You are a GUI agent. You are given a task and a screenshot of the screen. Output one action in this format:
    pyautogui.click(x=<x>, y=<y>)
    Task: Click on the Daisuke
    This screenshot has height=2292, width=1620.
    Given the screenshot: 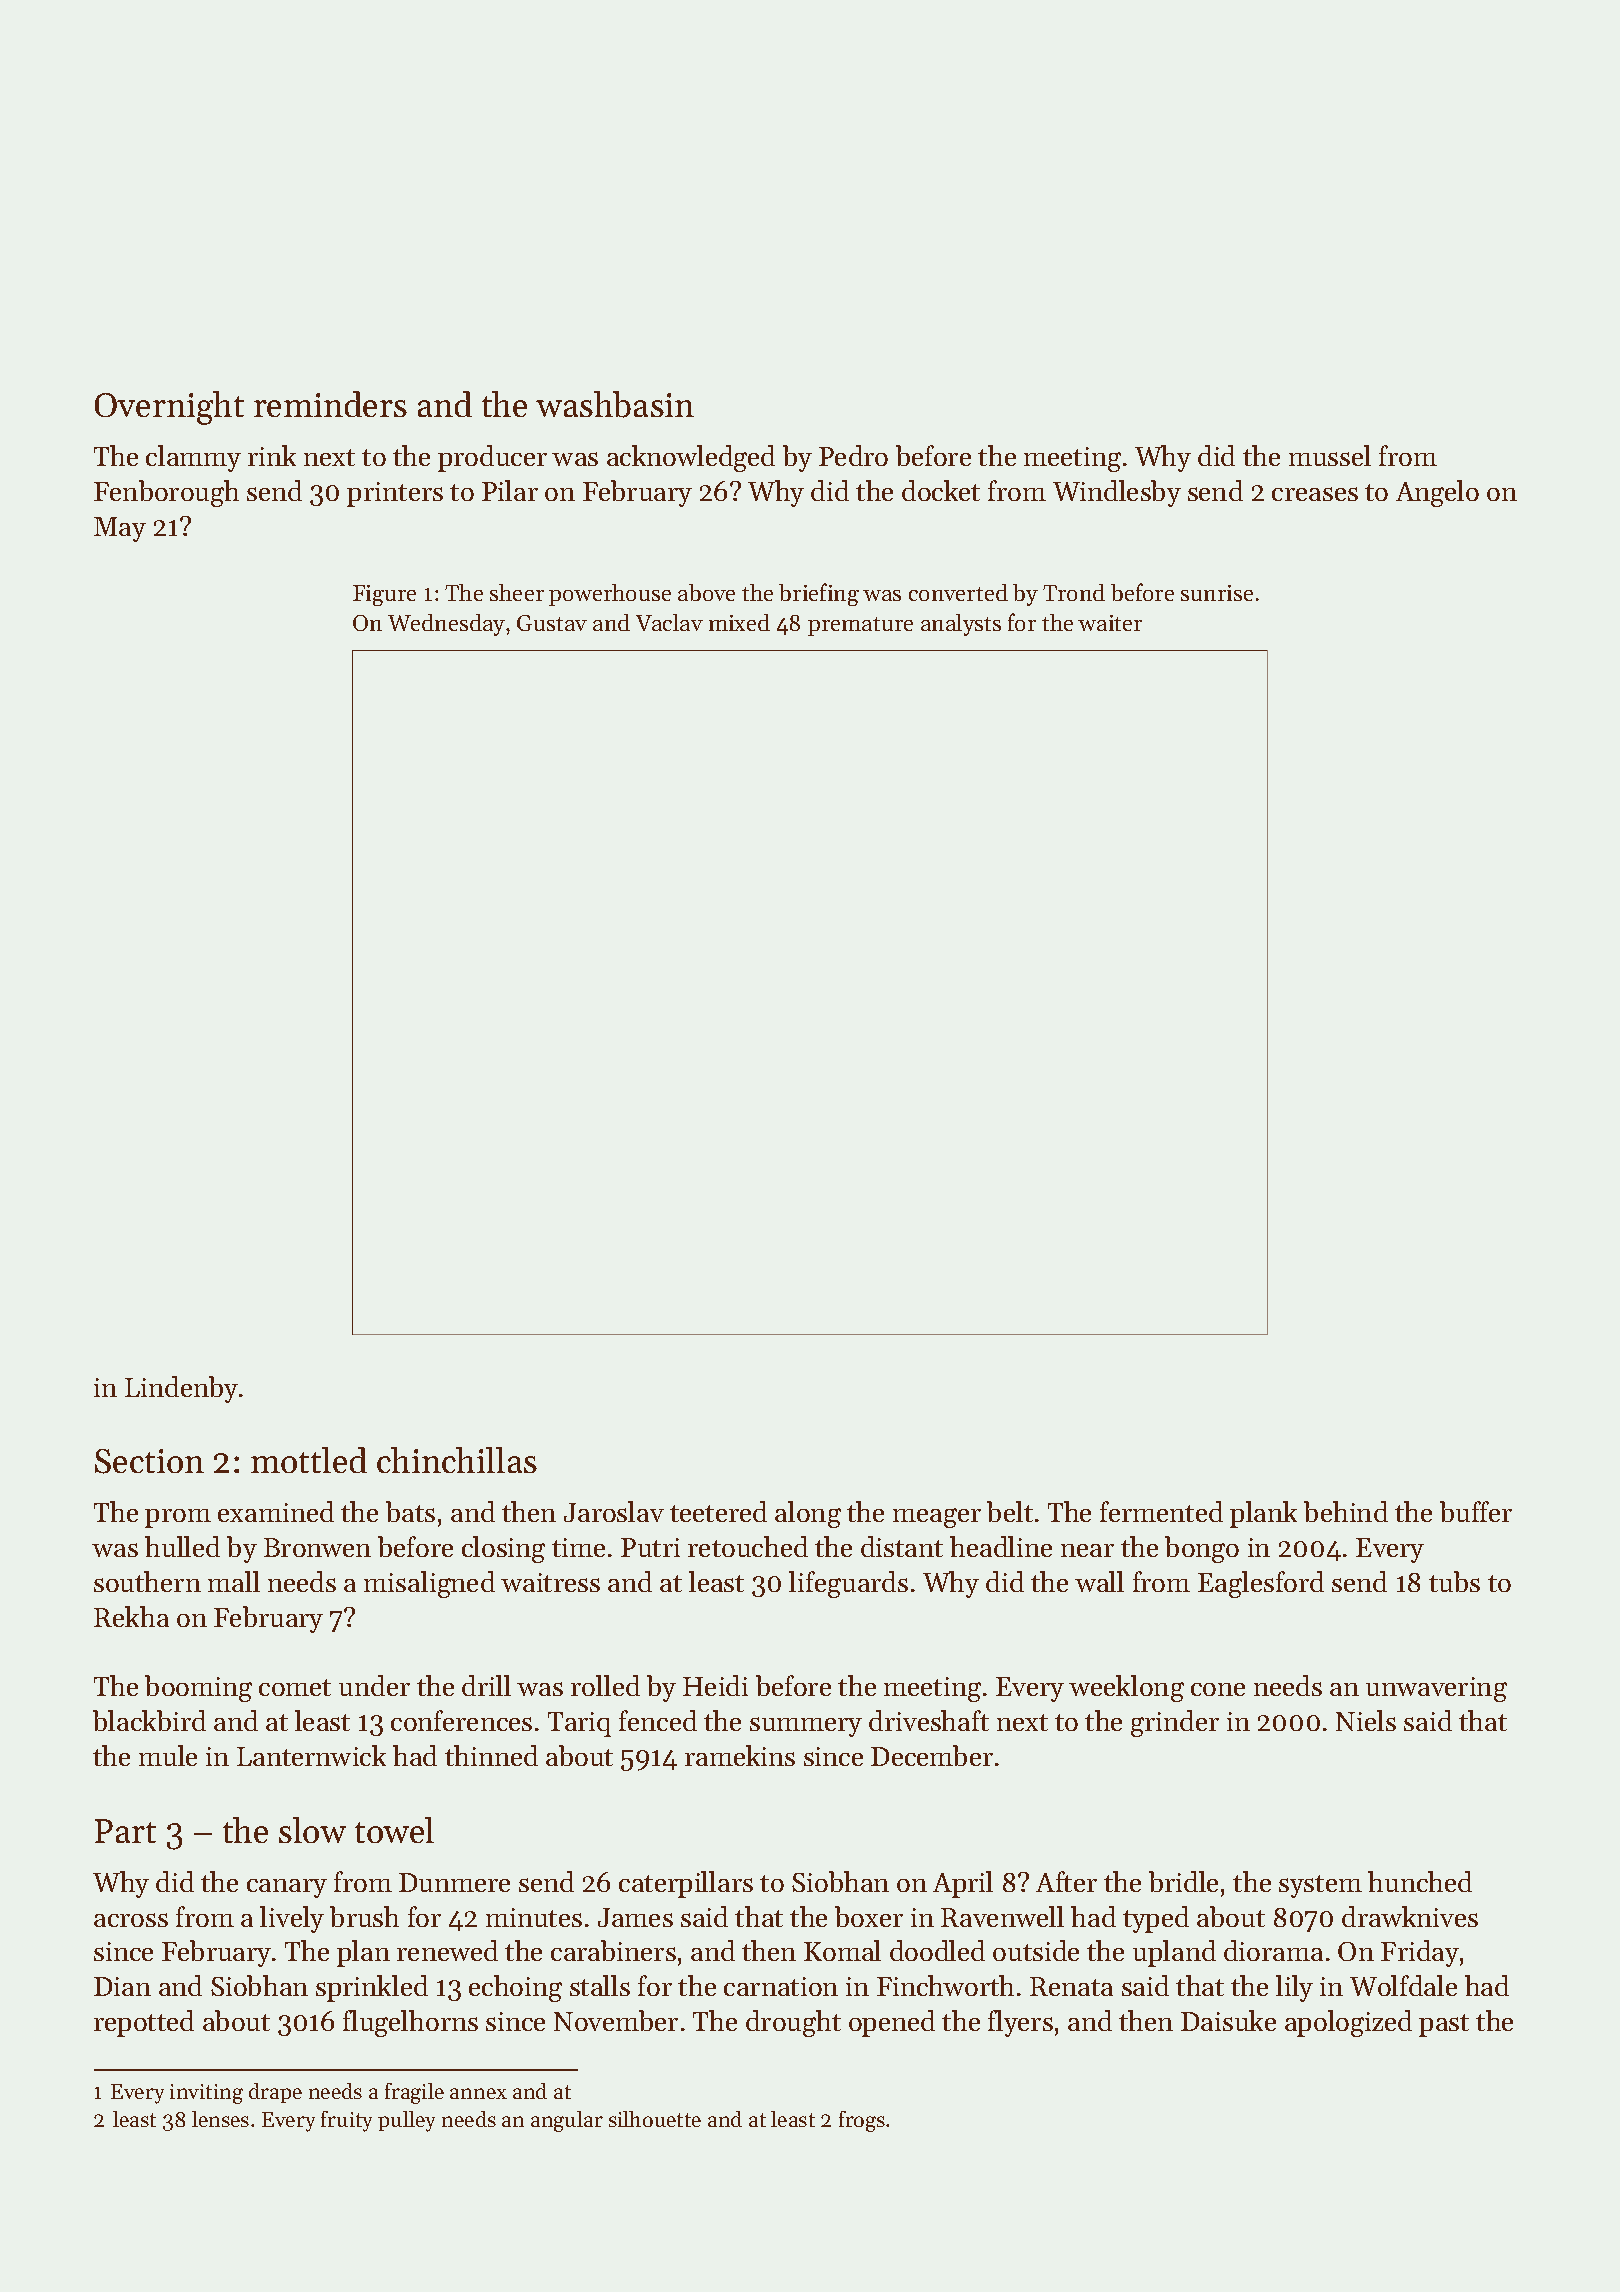 What is the action you would take?
    pyautogui.click(x=1228, y=2020)
